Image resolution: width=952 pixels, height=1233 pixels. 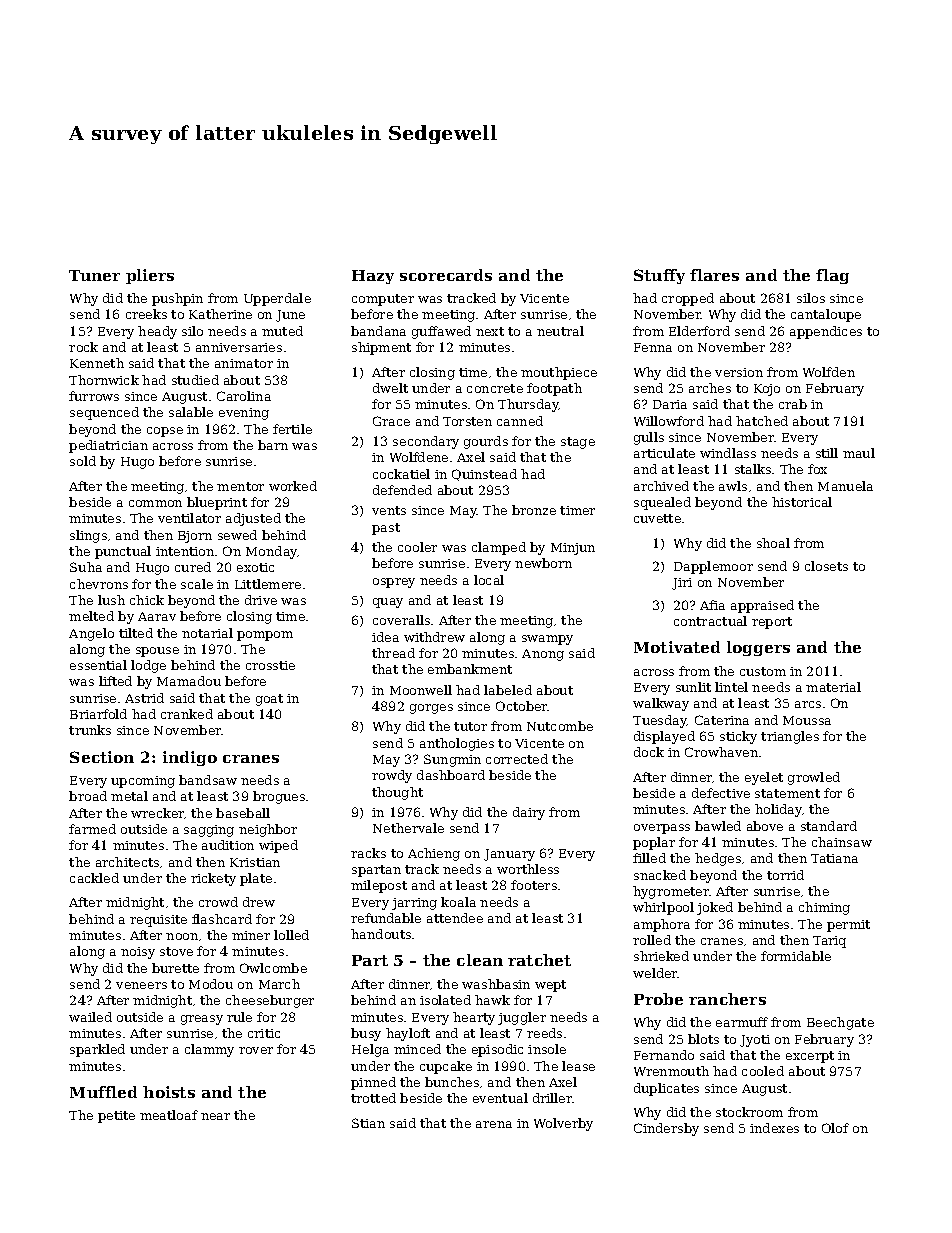 What do you see at coordinates (659, 276) in the document?
I see `Stuffy` at bounding box center [659, 276].
